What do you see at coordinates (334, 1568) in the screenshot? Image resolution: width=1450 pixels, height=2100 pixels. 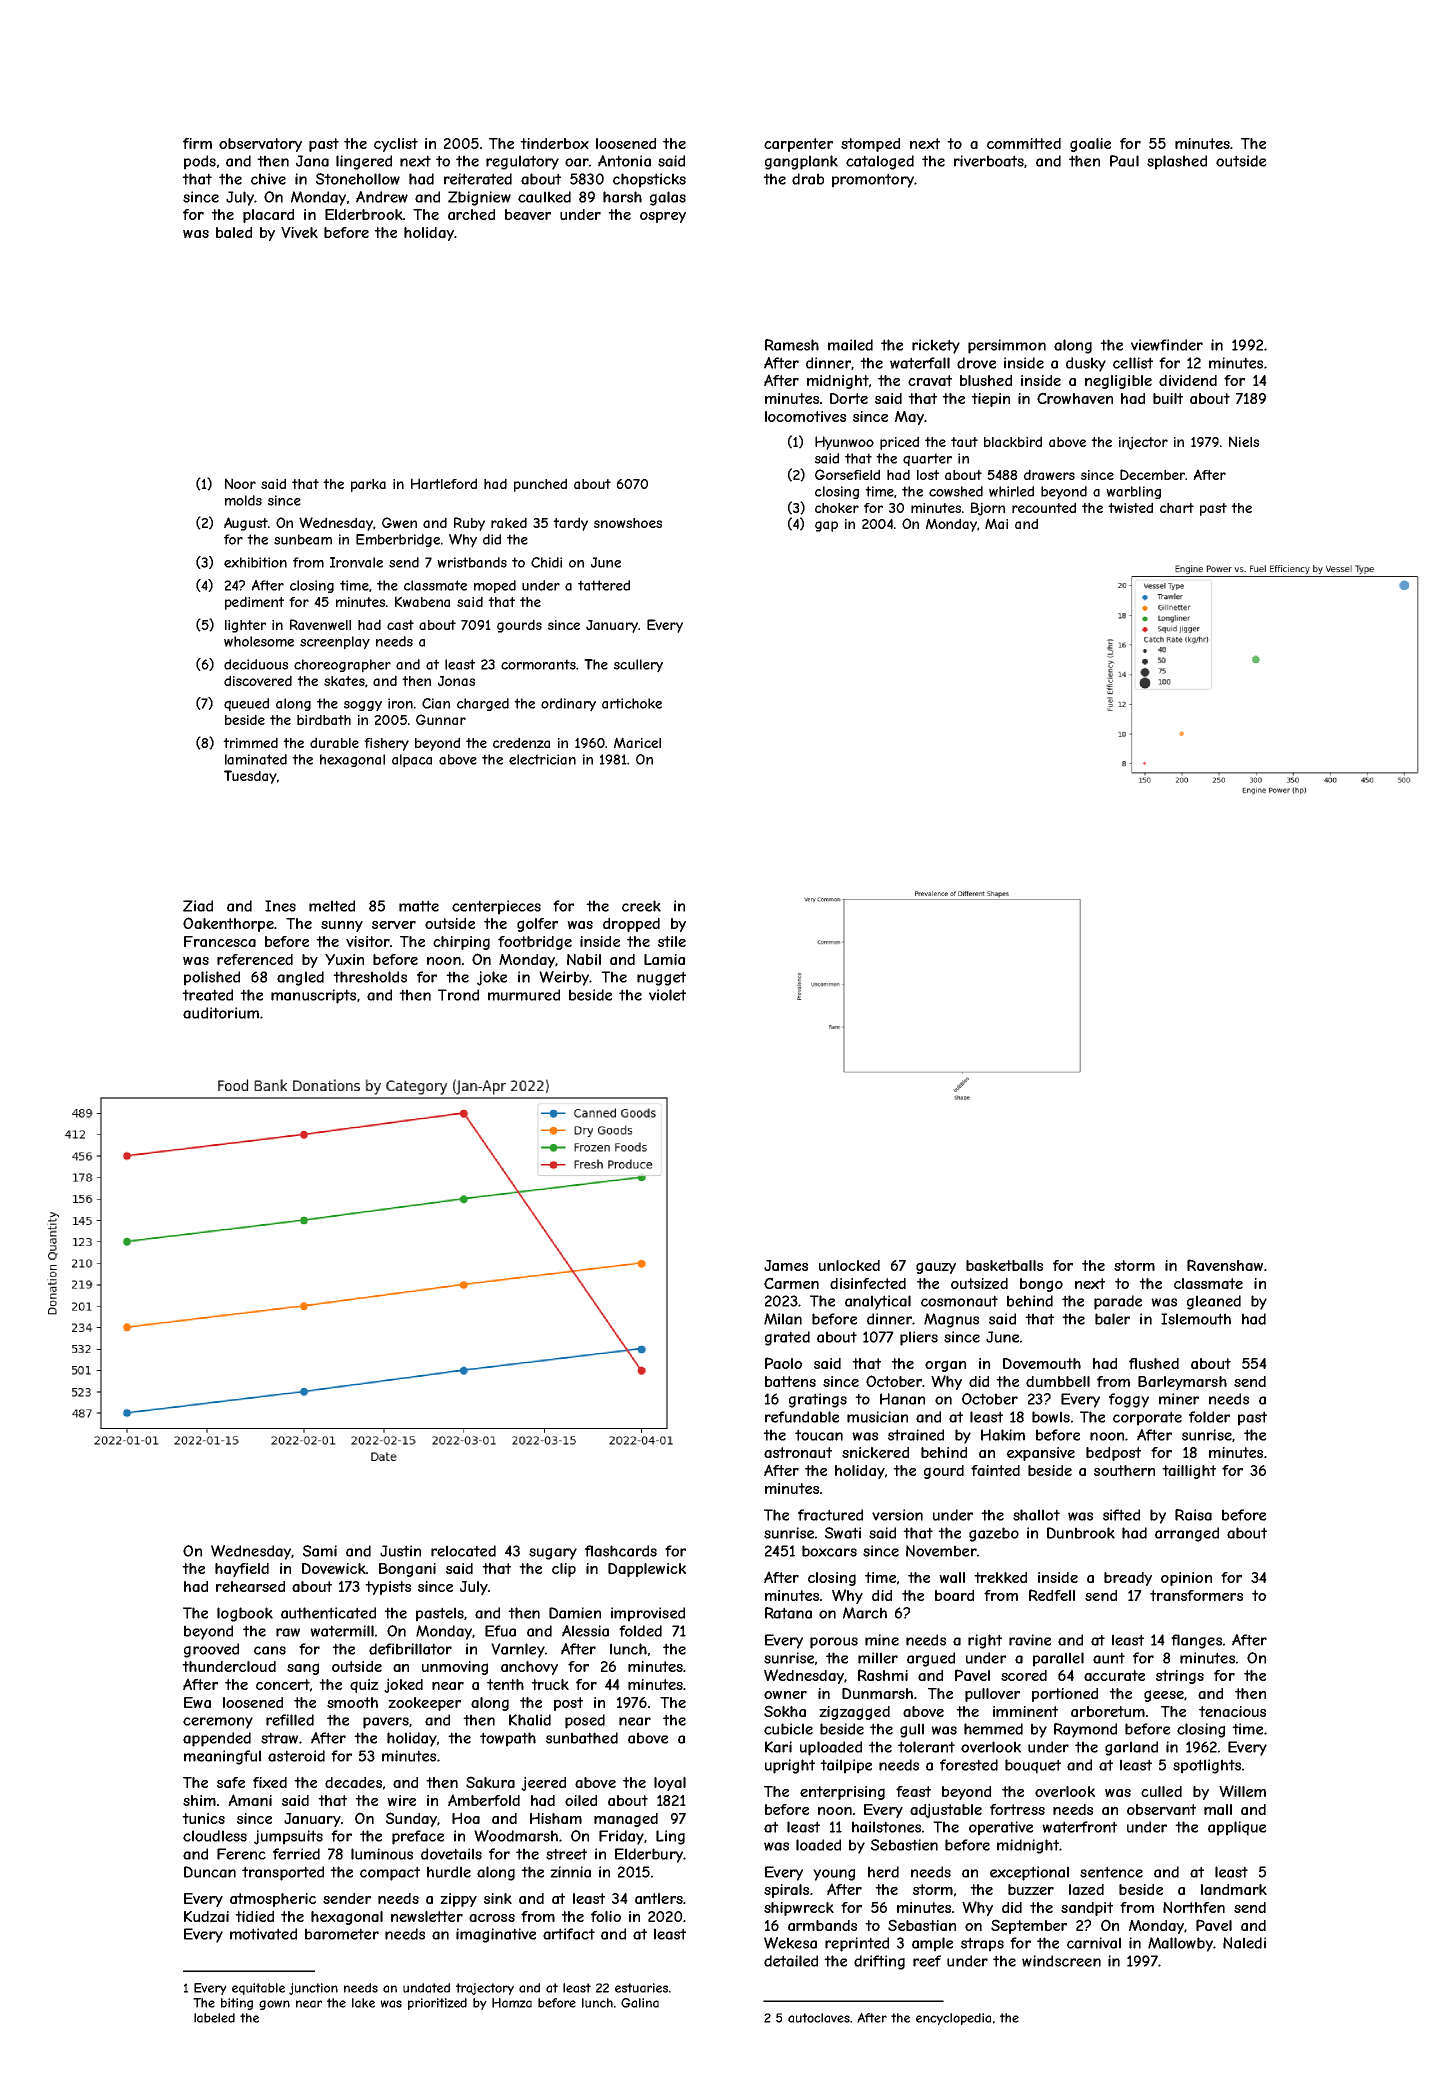 I see `Dovewick` at bounding box center [334, 1568].
